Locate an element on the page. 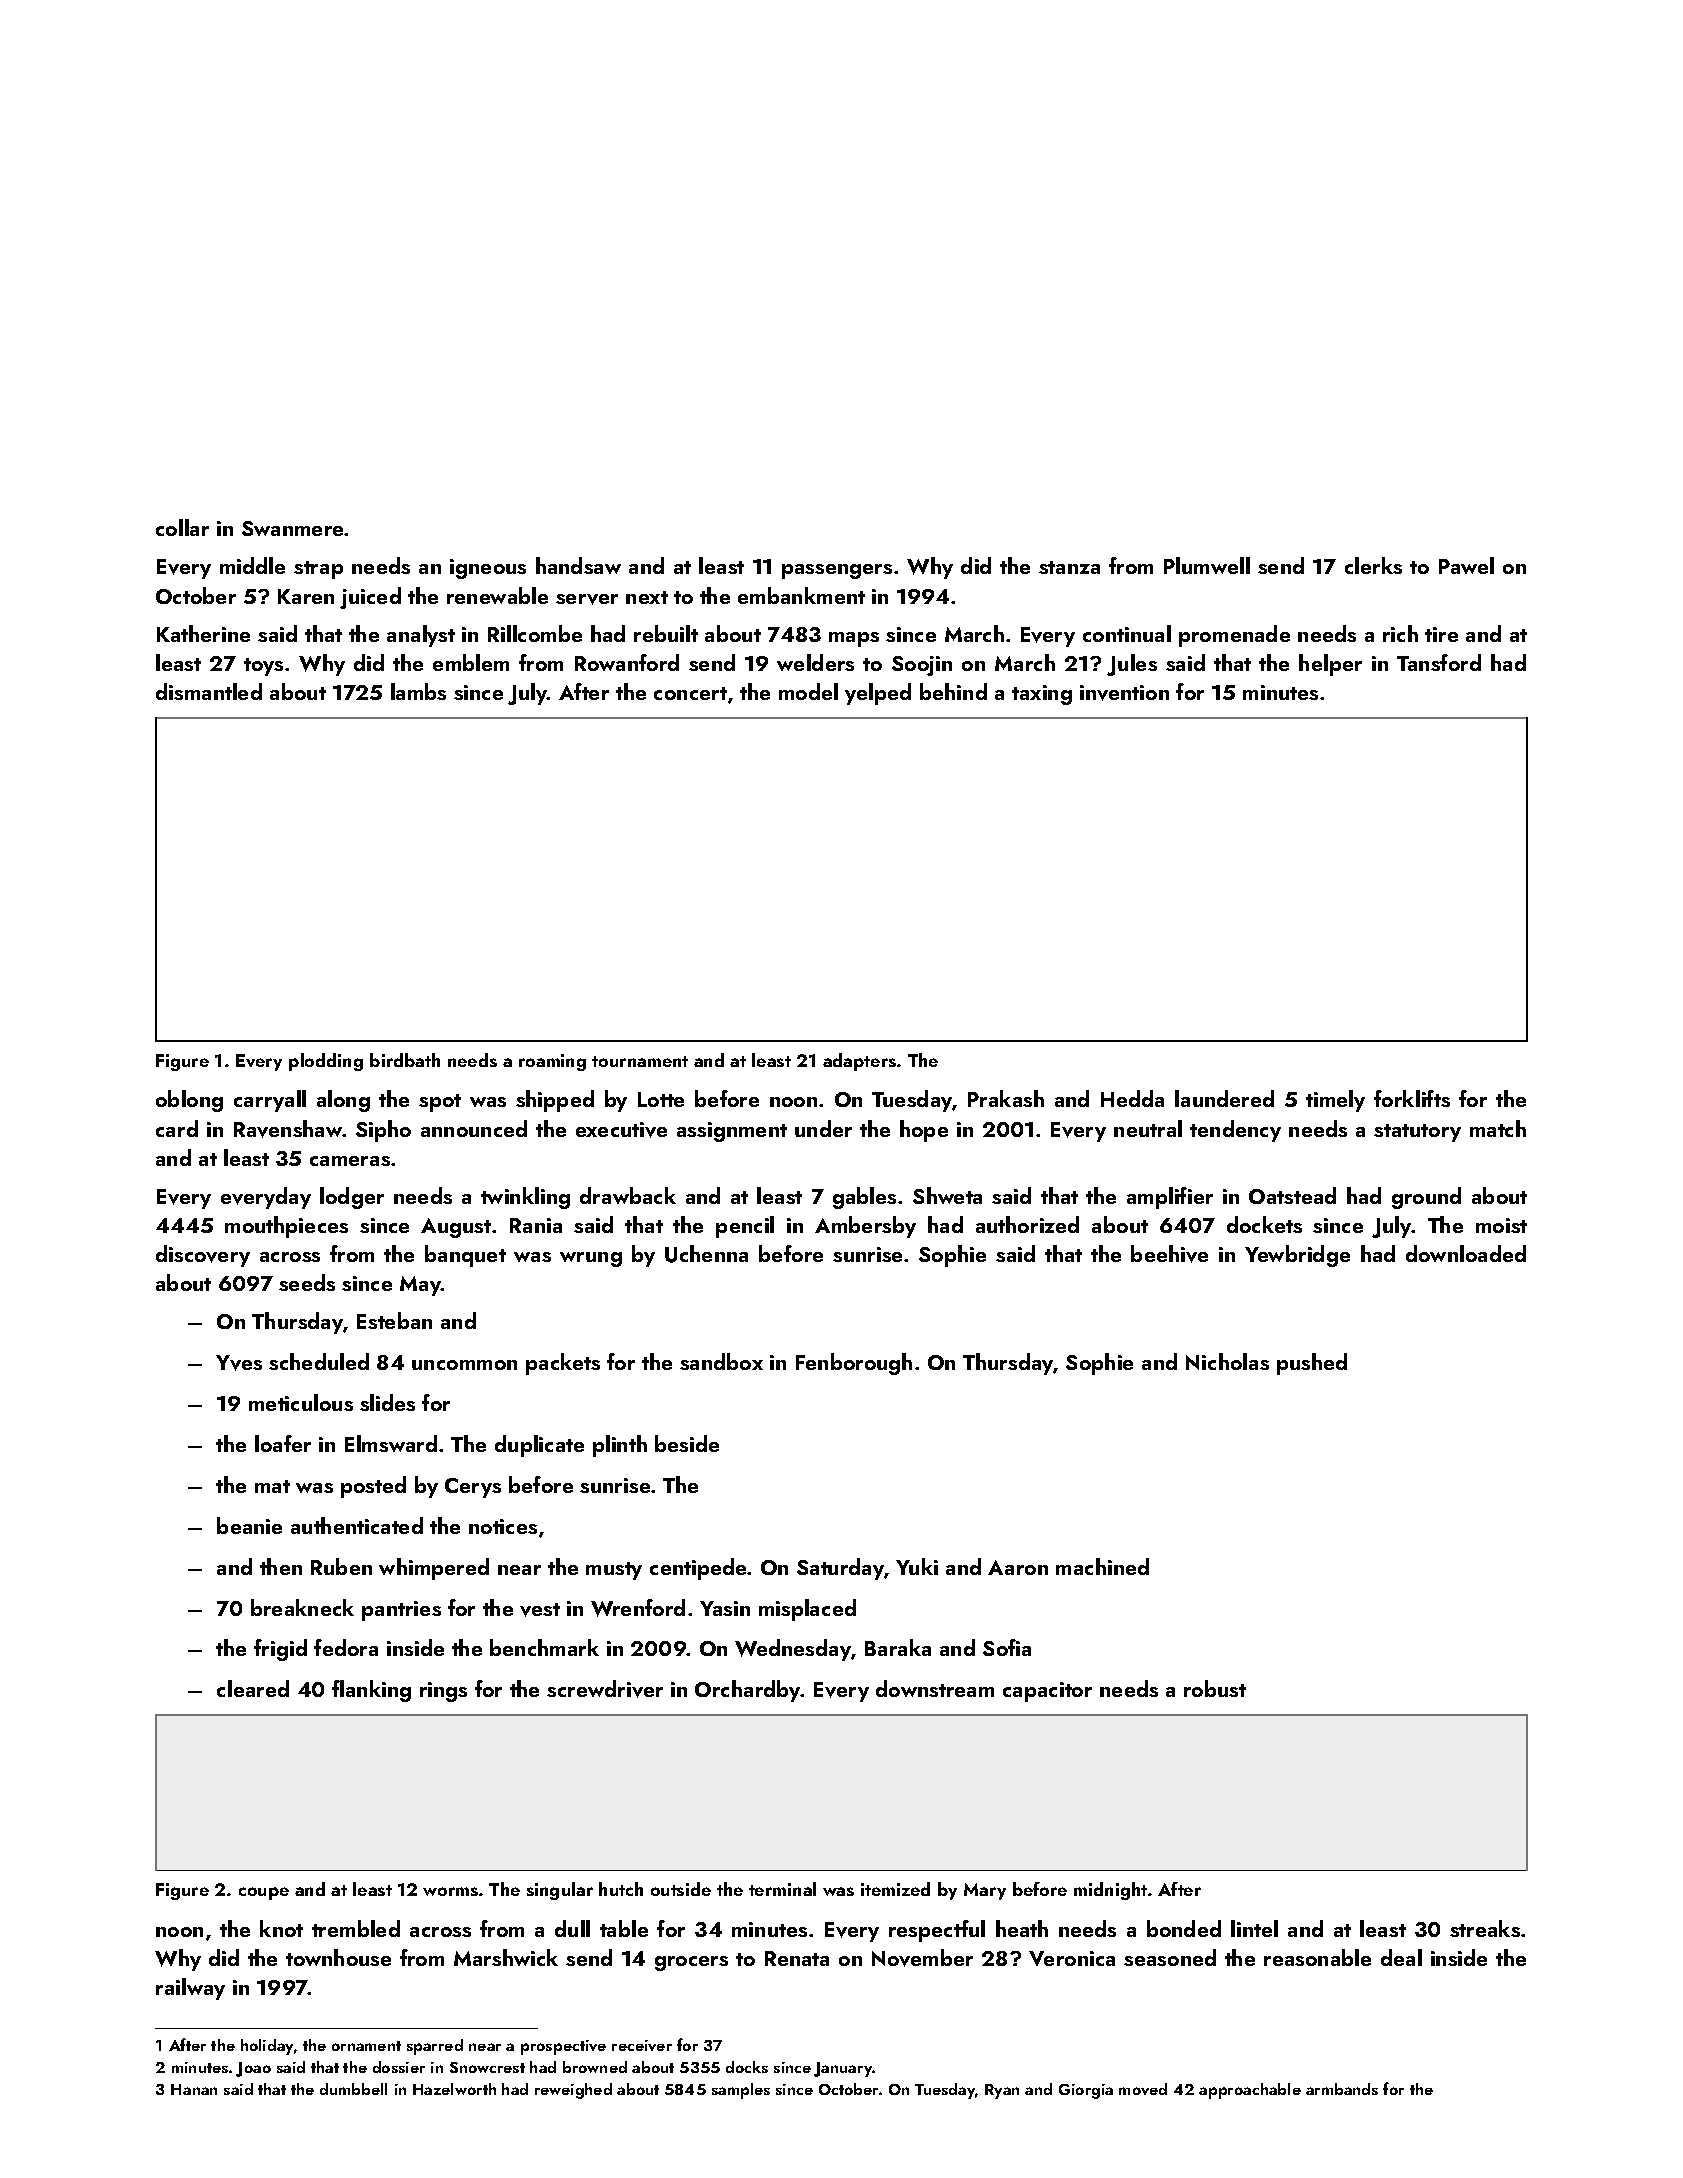 The width and height of the document is (1683, 2178). analyst is located at coordinates (421, 636).
